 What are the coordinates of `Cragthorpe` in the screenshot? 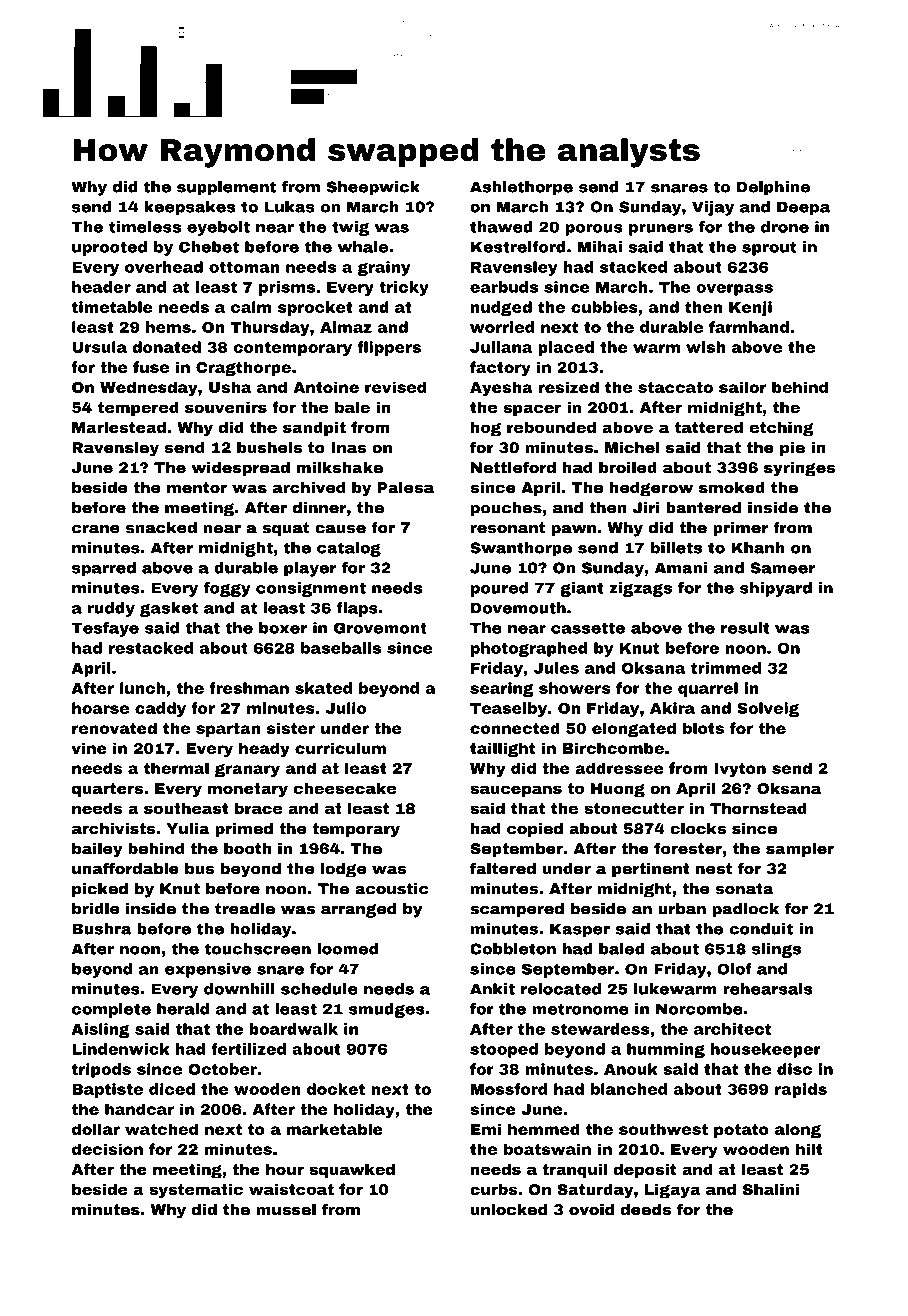 It's located at (243, 368).
